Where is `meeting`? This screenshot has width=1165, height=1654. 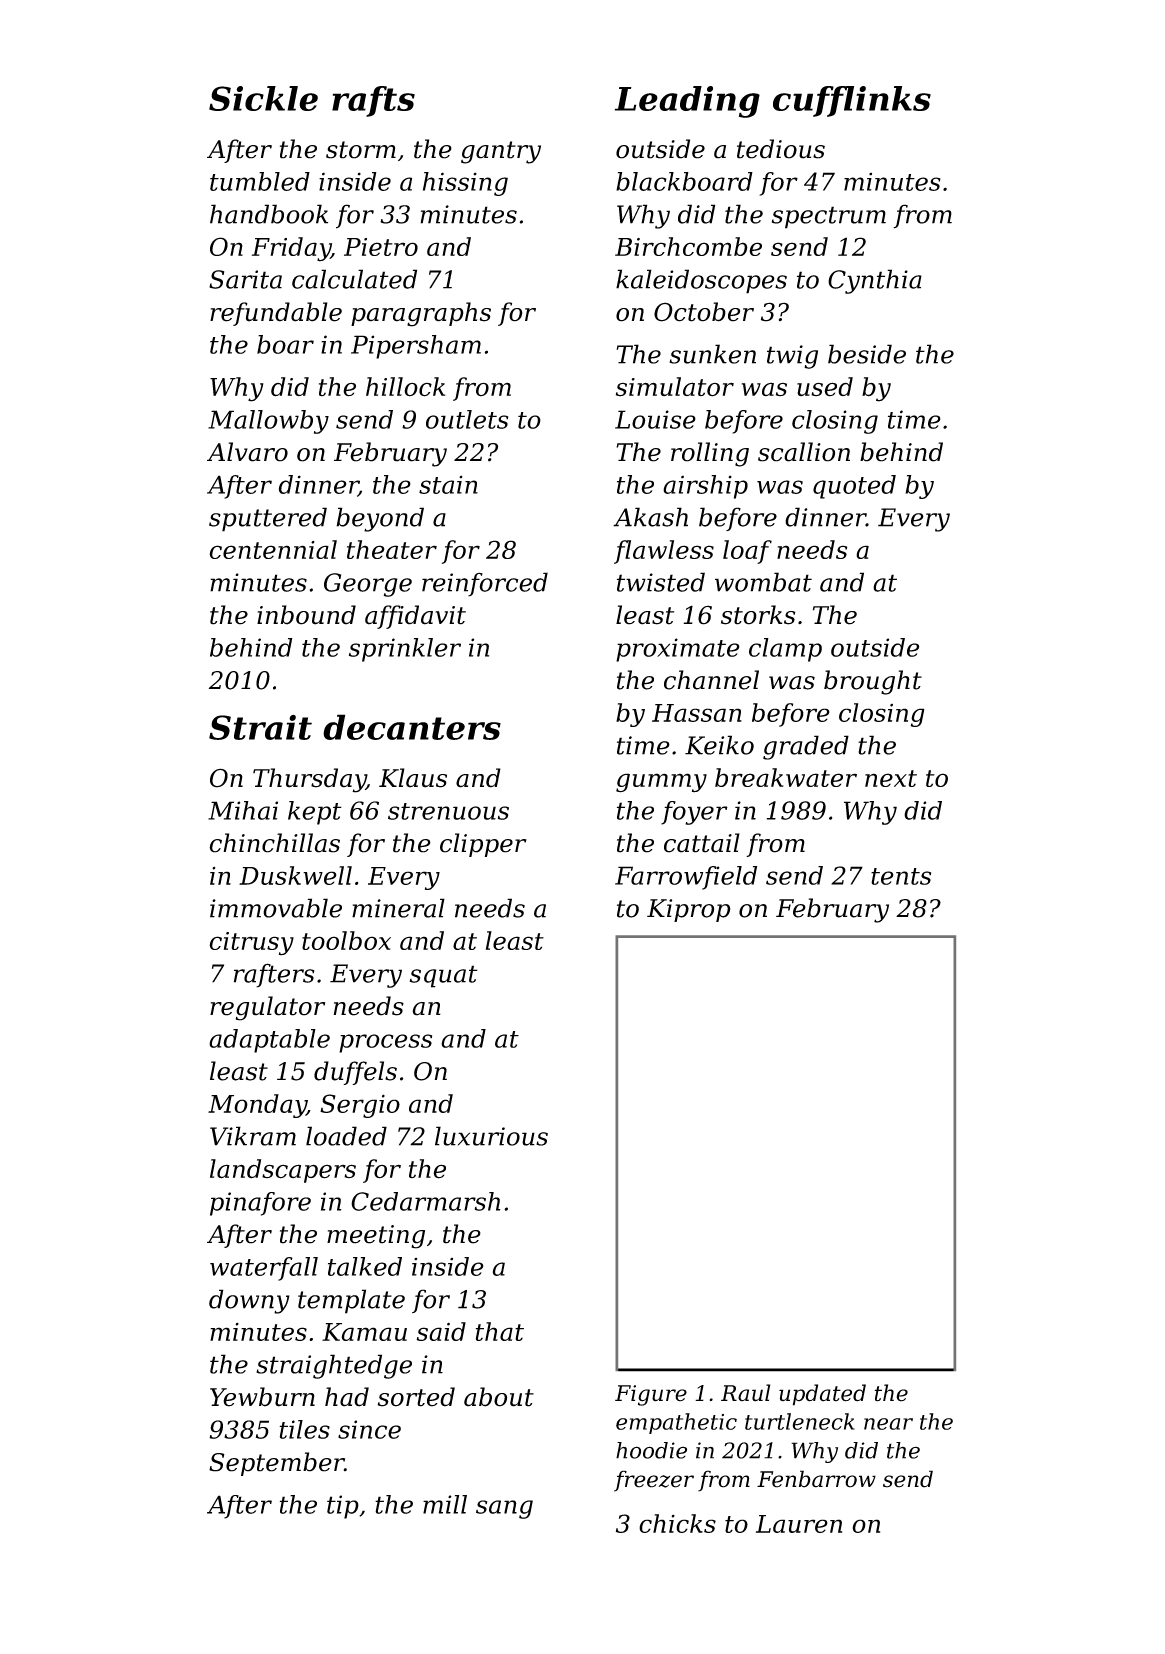
meeting is located at coordinates (376, 1237).
